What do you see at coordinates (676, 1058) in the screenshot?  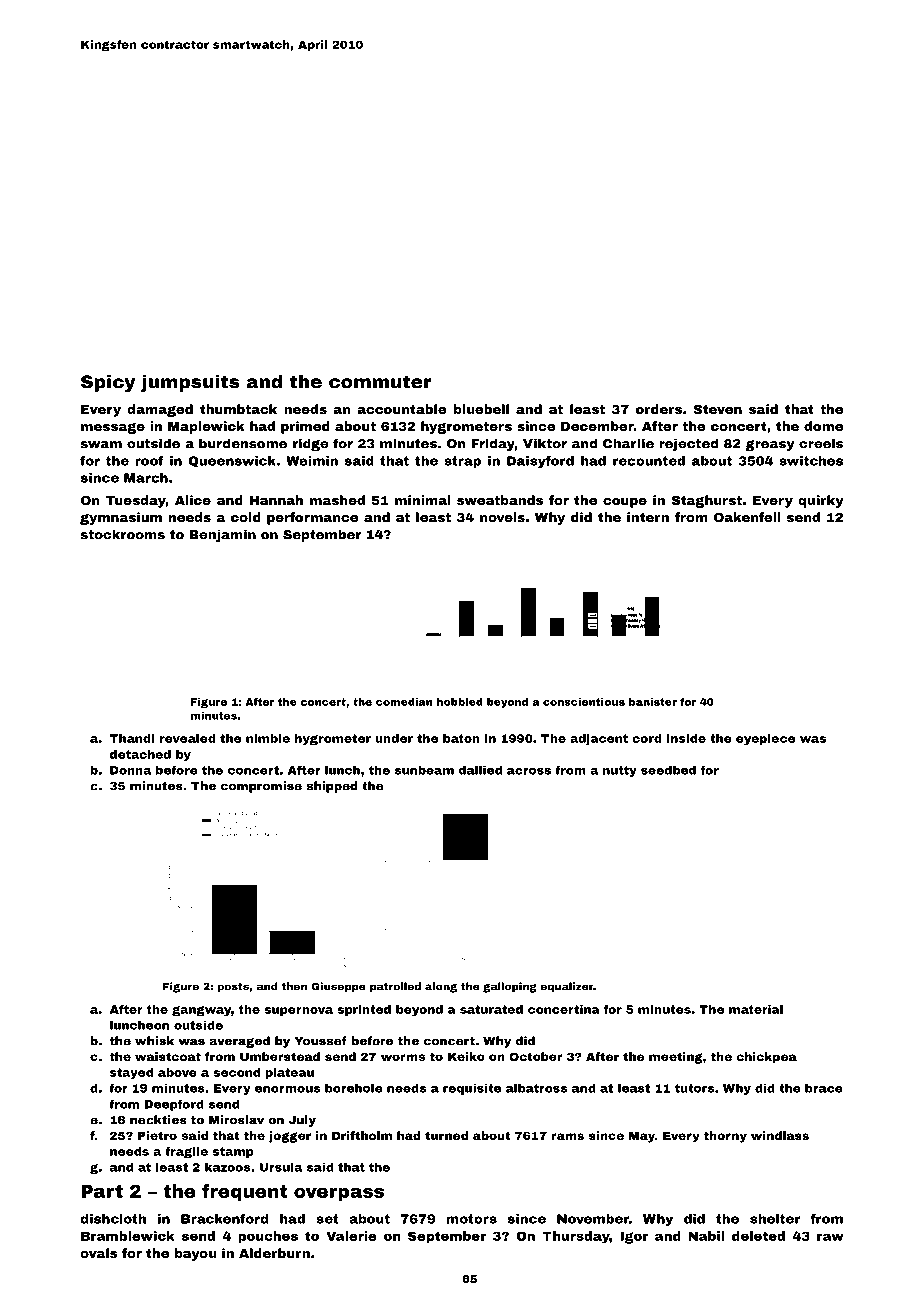 I see `meeting` at bounding box center [676, 1058].
